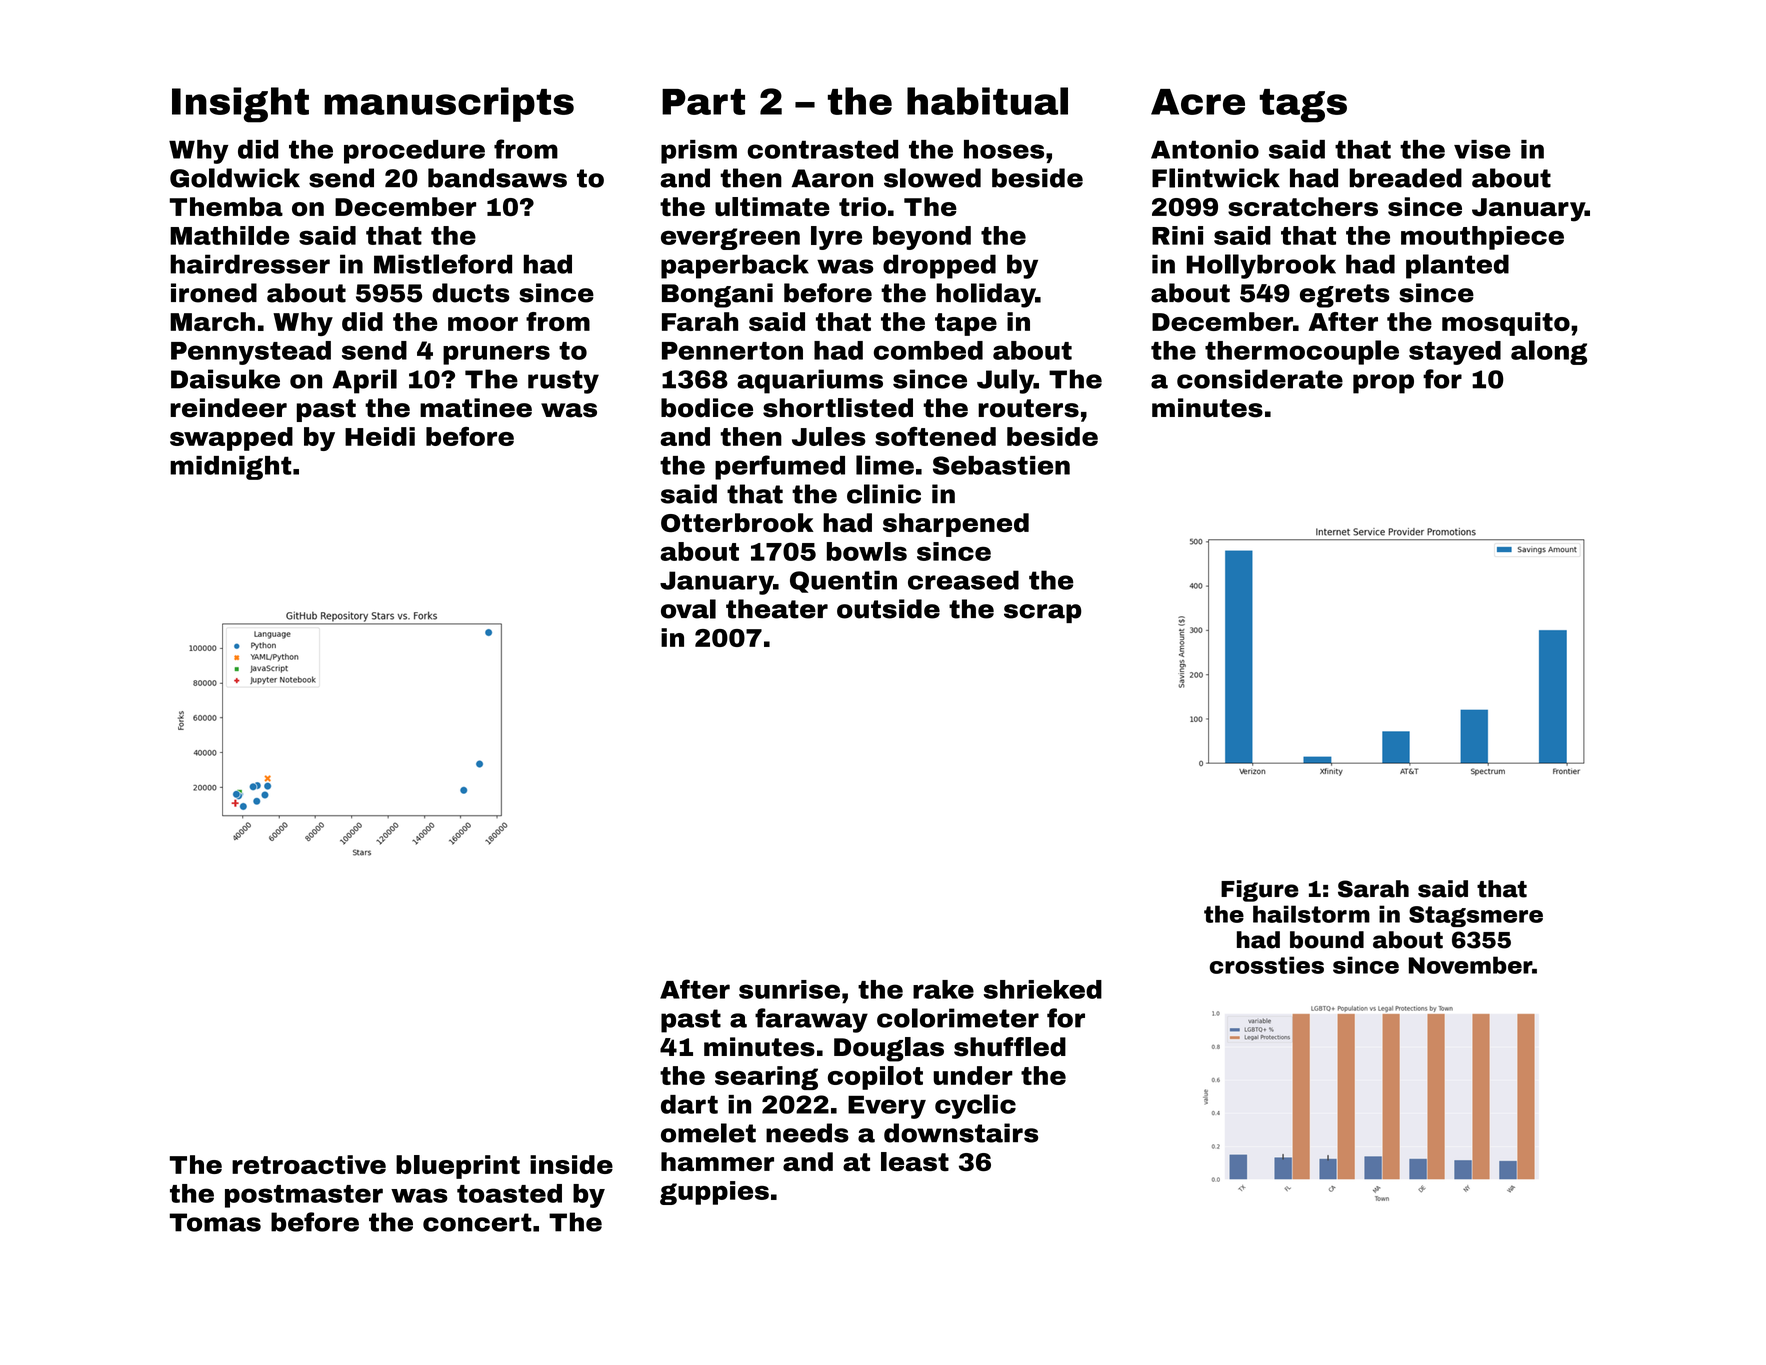  Describe the element at coordinates (1010, 1047) in the screenshot. I see `shuffled` at that location.
